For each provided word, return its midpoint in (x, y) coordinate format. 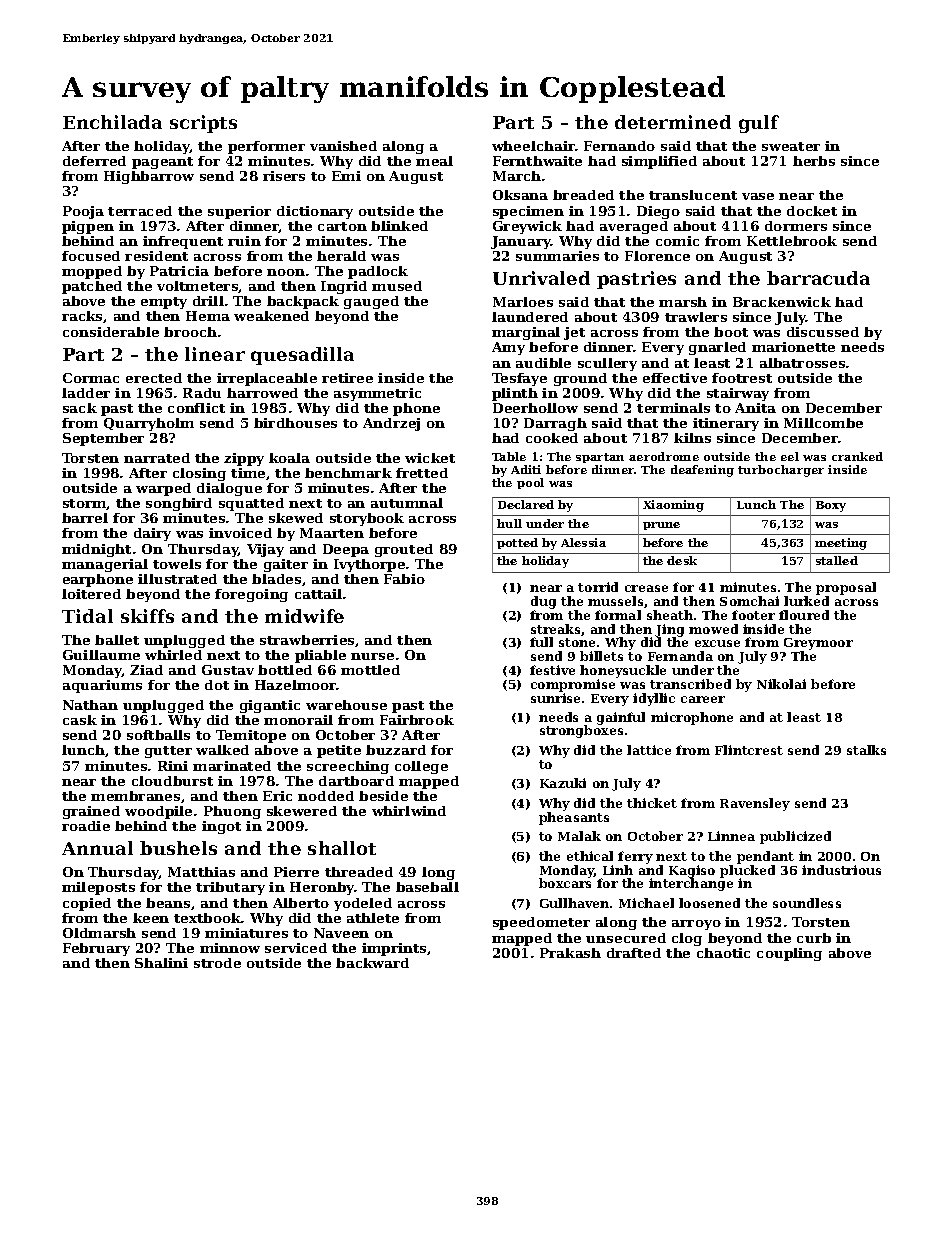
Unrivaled (541, 278)
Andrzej (391, 424)
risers (284, 176)
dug (543, 602)
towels (177, 564)
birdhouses (295, 423)
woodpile (158, 812)
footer (753, 615)
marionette (793, 347)
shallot (342, 848)
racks (82, 316)
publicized (795, 837)
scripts (203, 124)
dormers (796, 226)
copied (87, 904)
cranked (857, 456)
